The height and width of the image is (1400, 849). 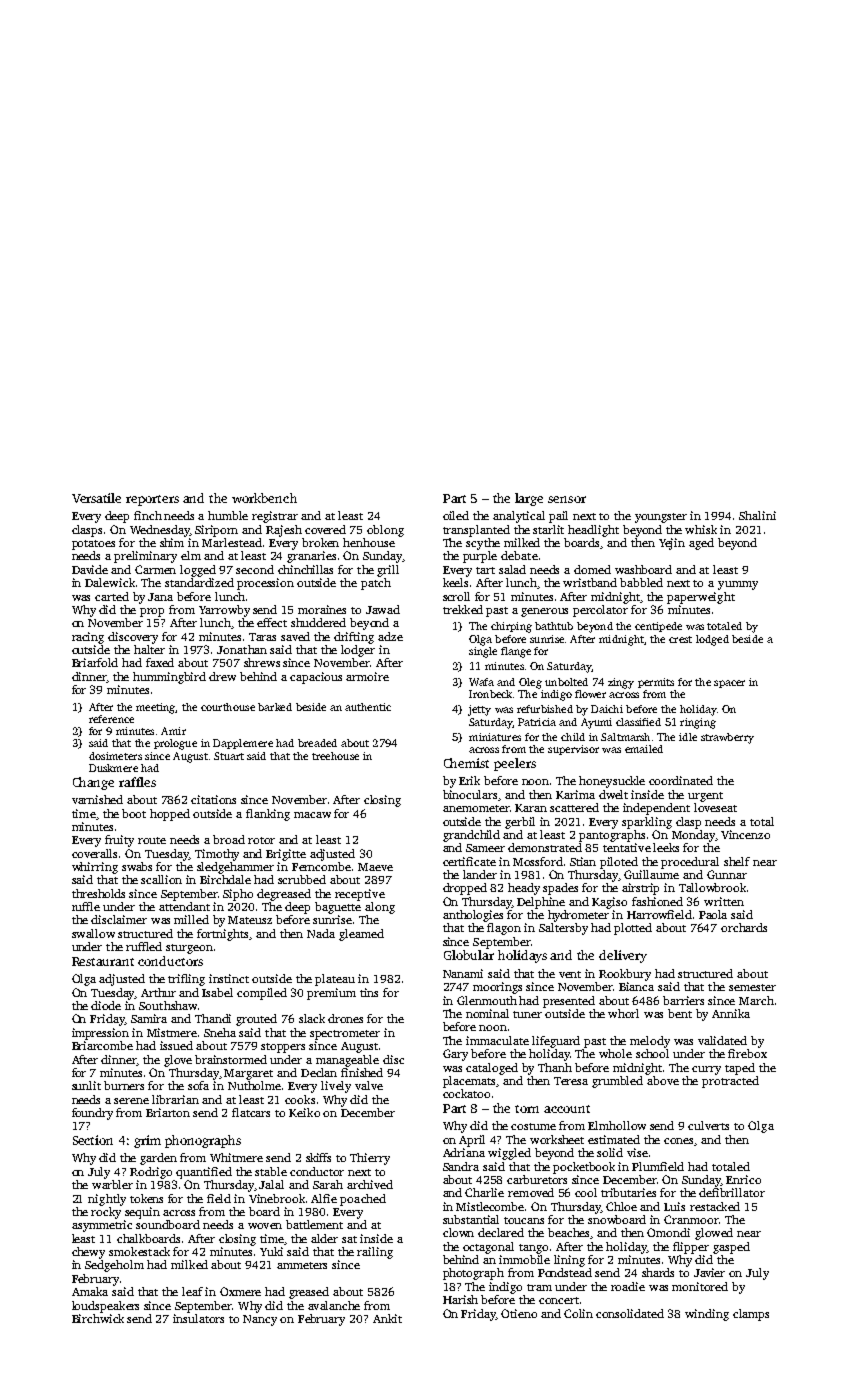 I want to click on loveseat, so click(x=715, y=807).
